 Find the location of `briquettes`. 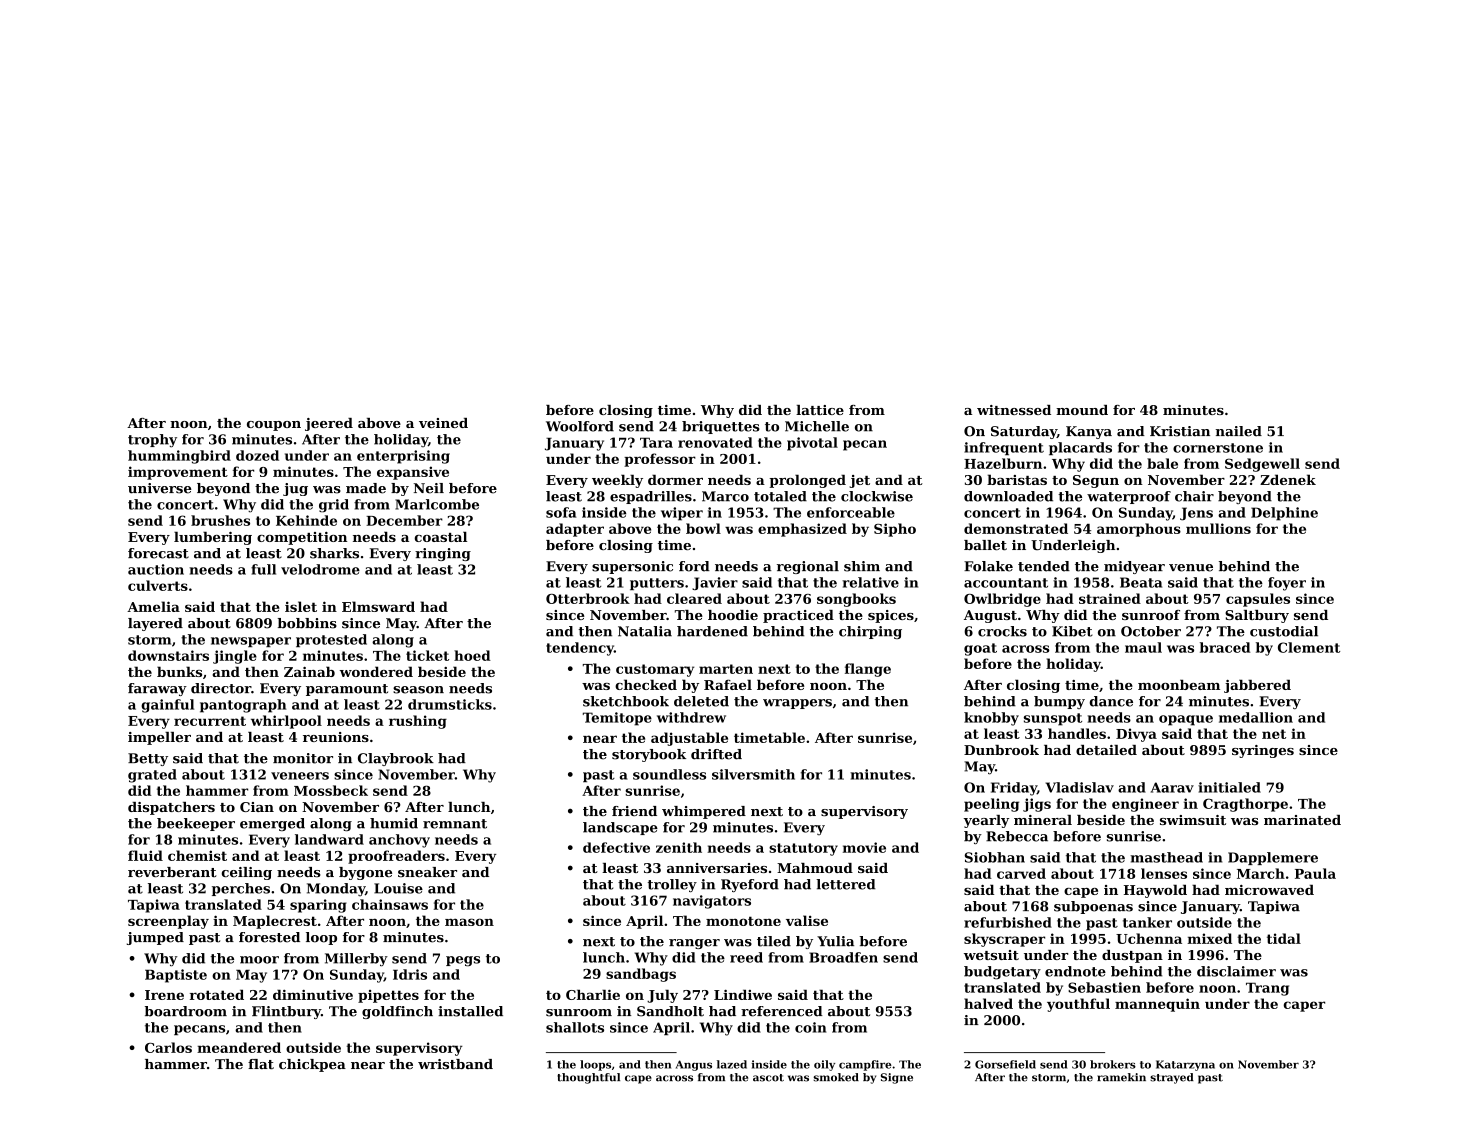

briquettes is located at coordinates (721, 427).
